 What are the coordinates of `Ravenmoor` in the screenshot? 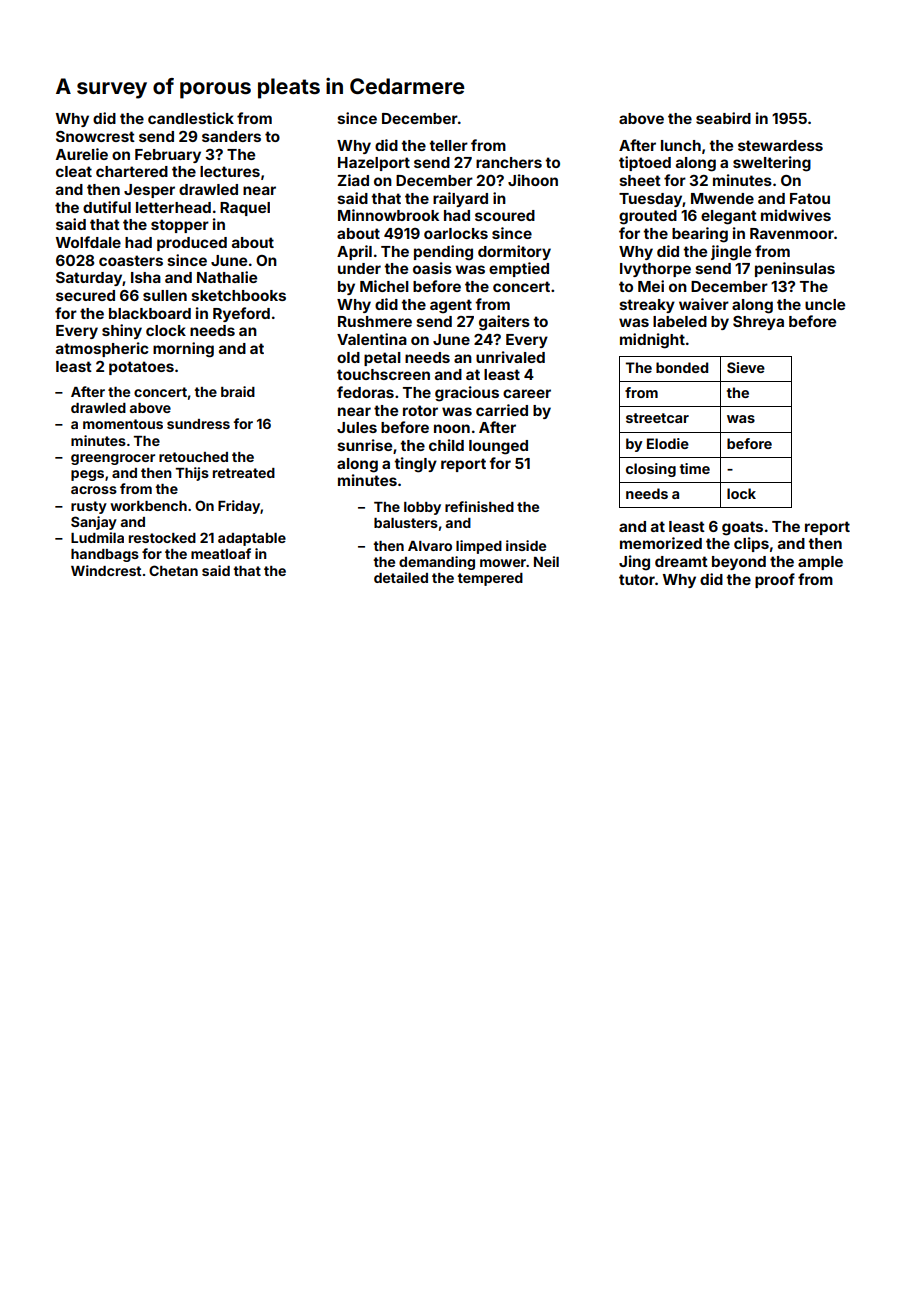 It's located at (792, 233).
